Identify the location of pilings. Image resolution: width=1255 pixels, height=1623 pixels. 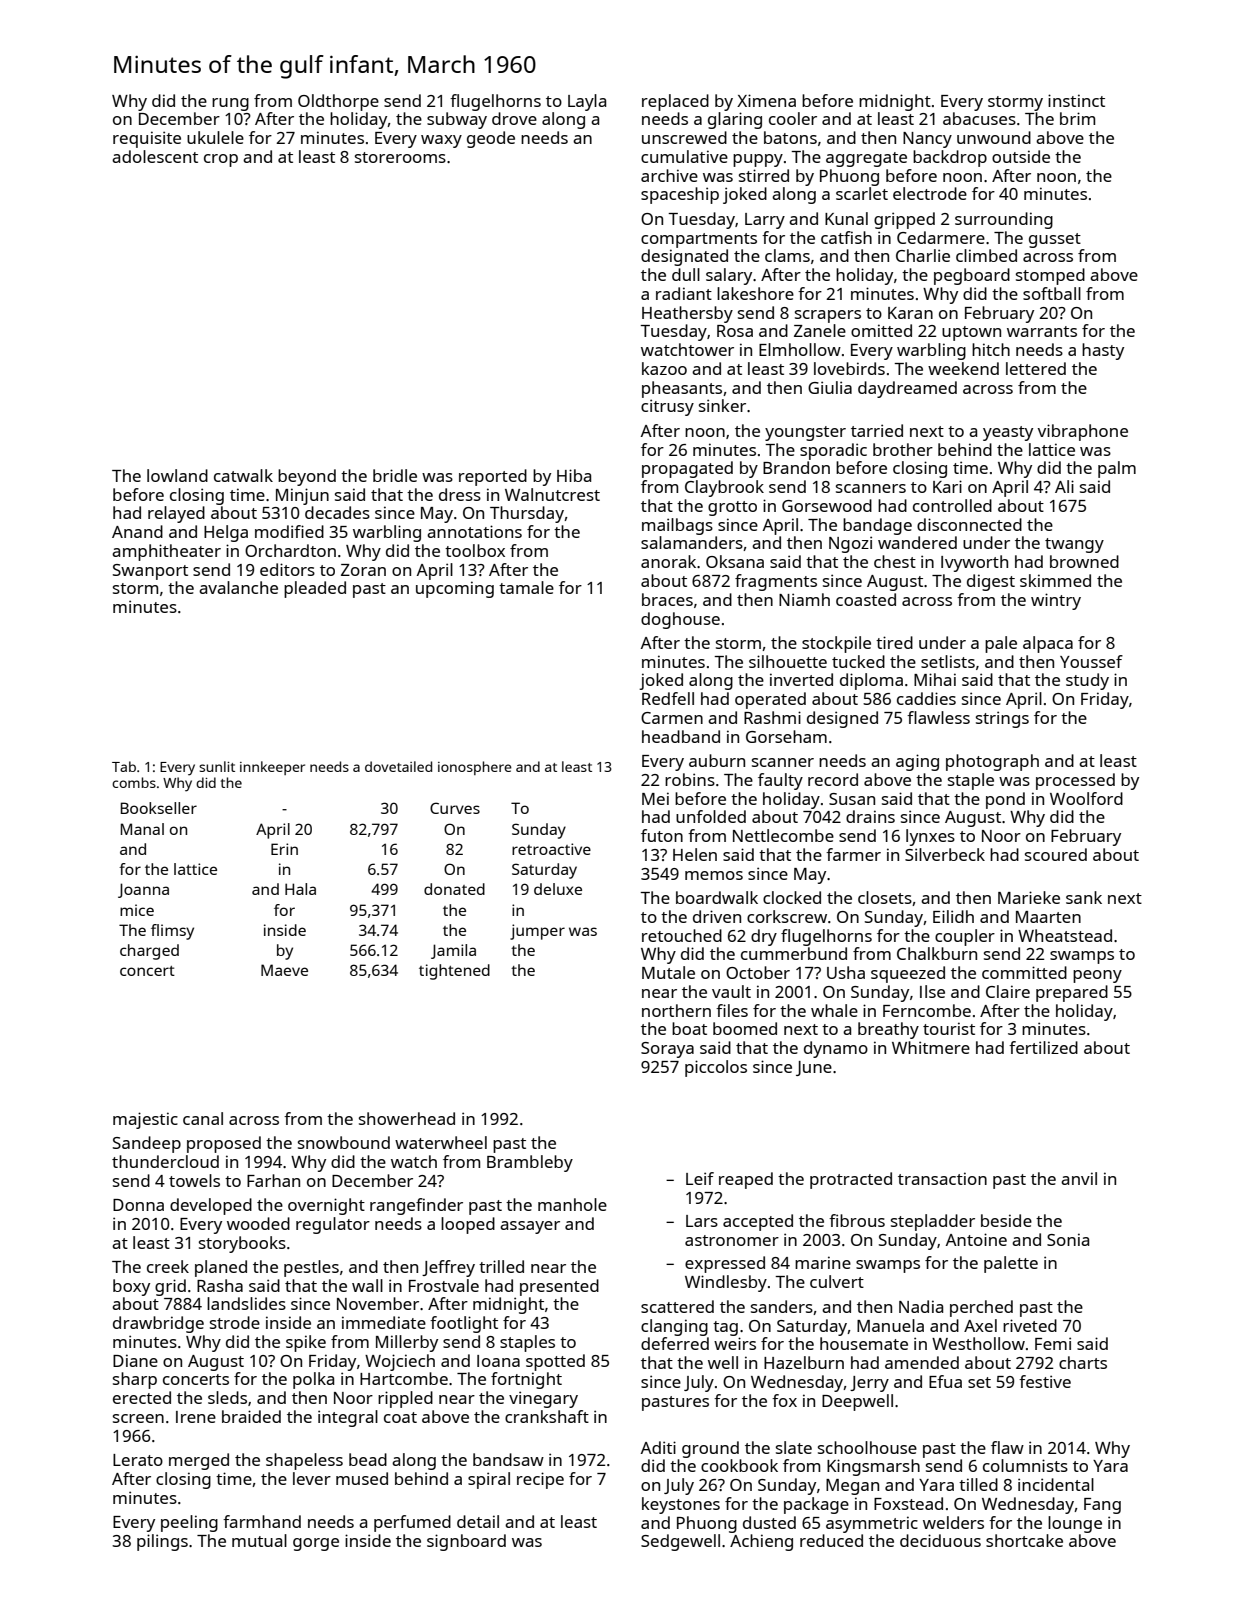
(162, 1542).
